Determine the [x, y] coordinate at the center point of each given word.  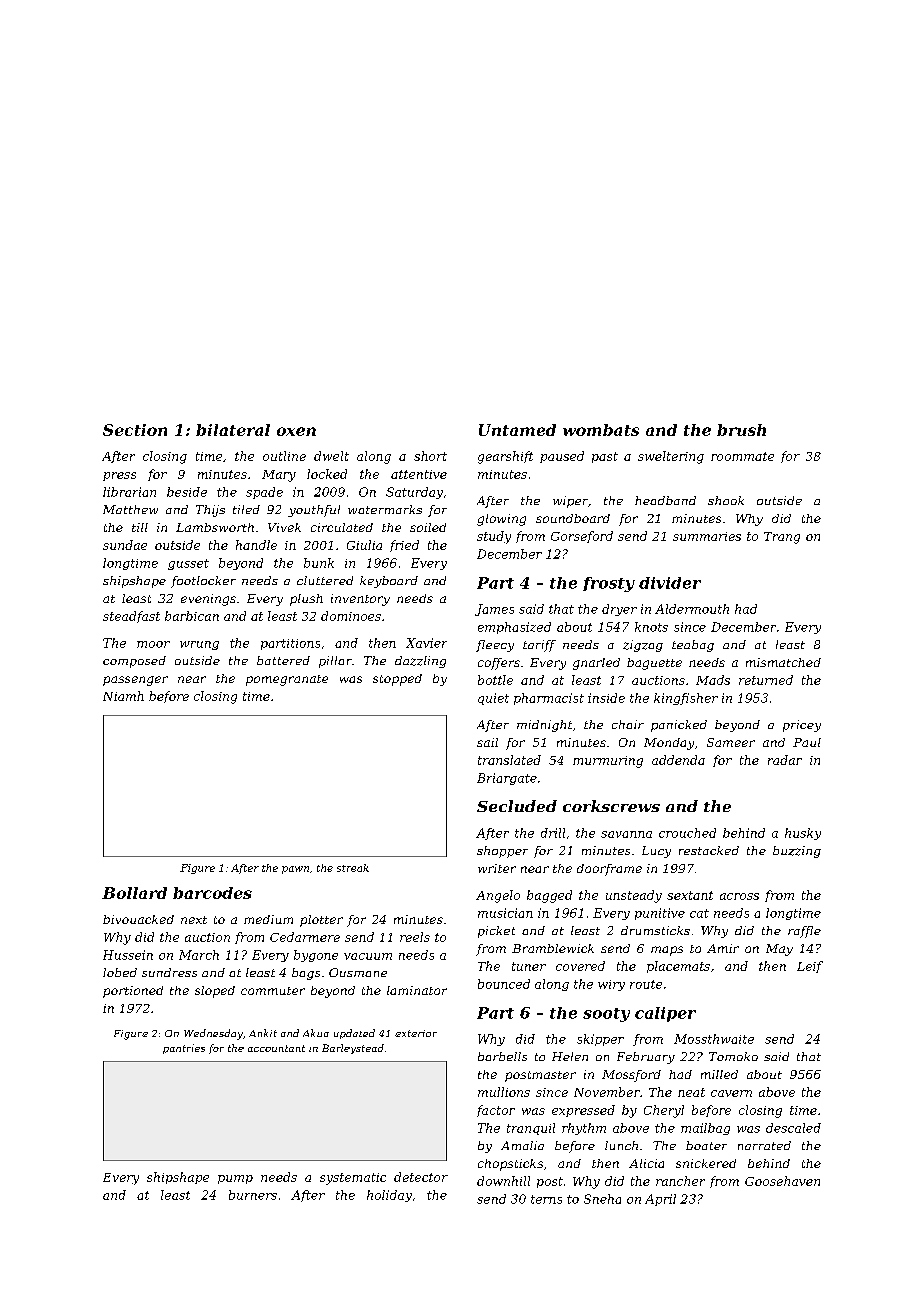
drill [553, 833]
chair [628, 724]
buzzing [797, 852]
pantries [184, 1049]
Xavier [426, 643]
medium [268, 919]
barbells [502, 1056]
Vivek [284, 527]
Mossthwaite [714, 1039]
